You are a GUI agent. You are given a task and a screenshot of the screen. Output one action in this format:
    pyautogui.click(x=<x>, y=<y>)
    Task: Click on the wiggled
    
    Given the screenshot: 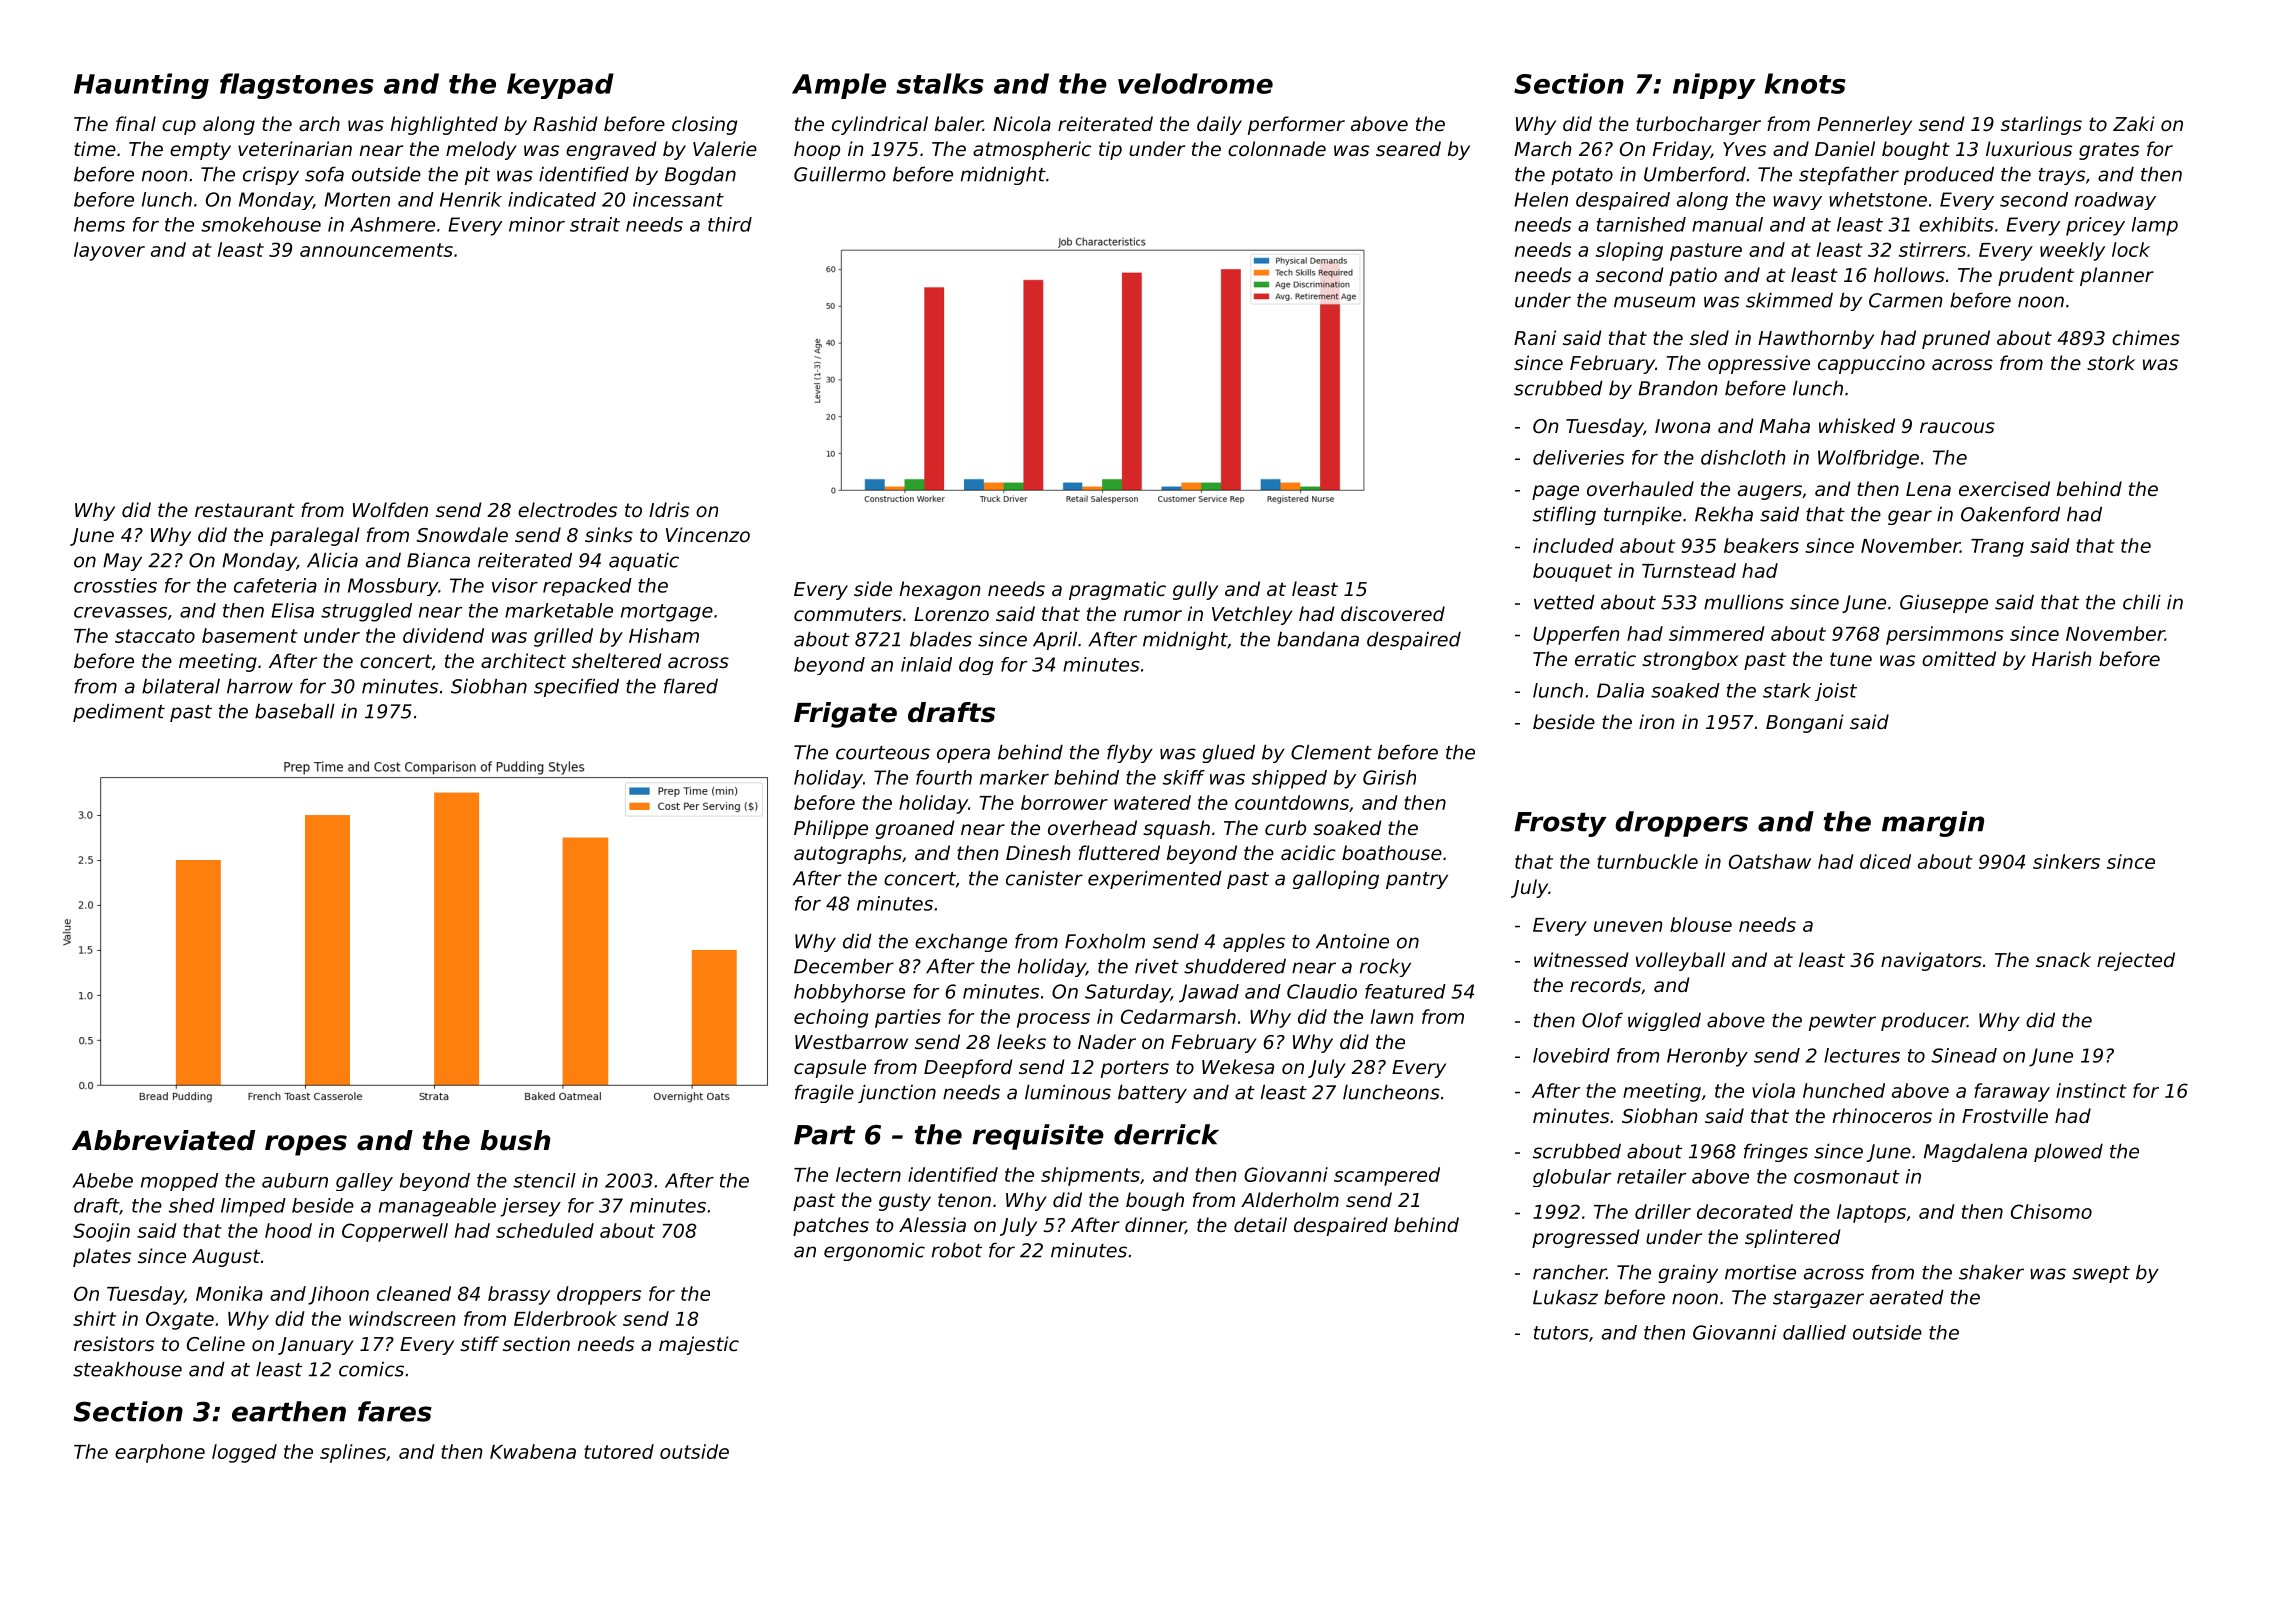 What is the action you would take?
    pyautogui.click(x=1664, y=1021)
